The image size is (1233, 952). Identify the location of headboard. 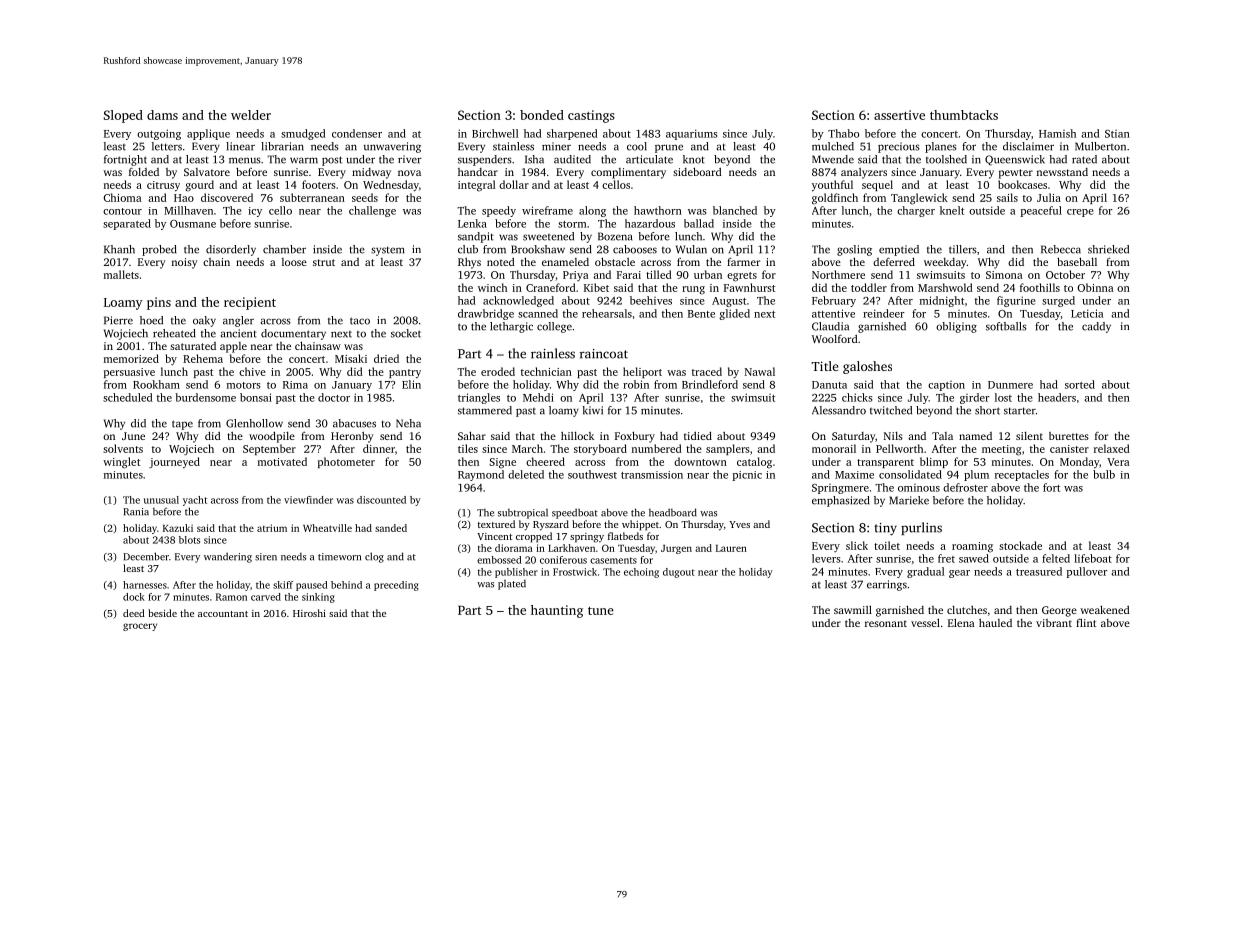
(673, 512).
